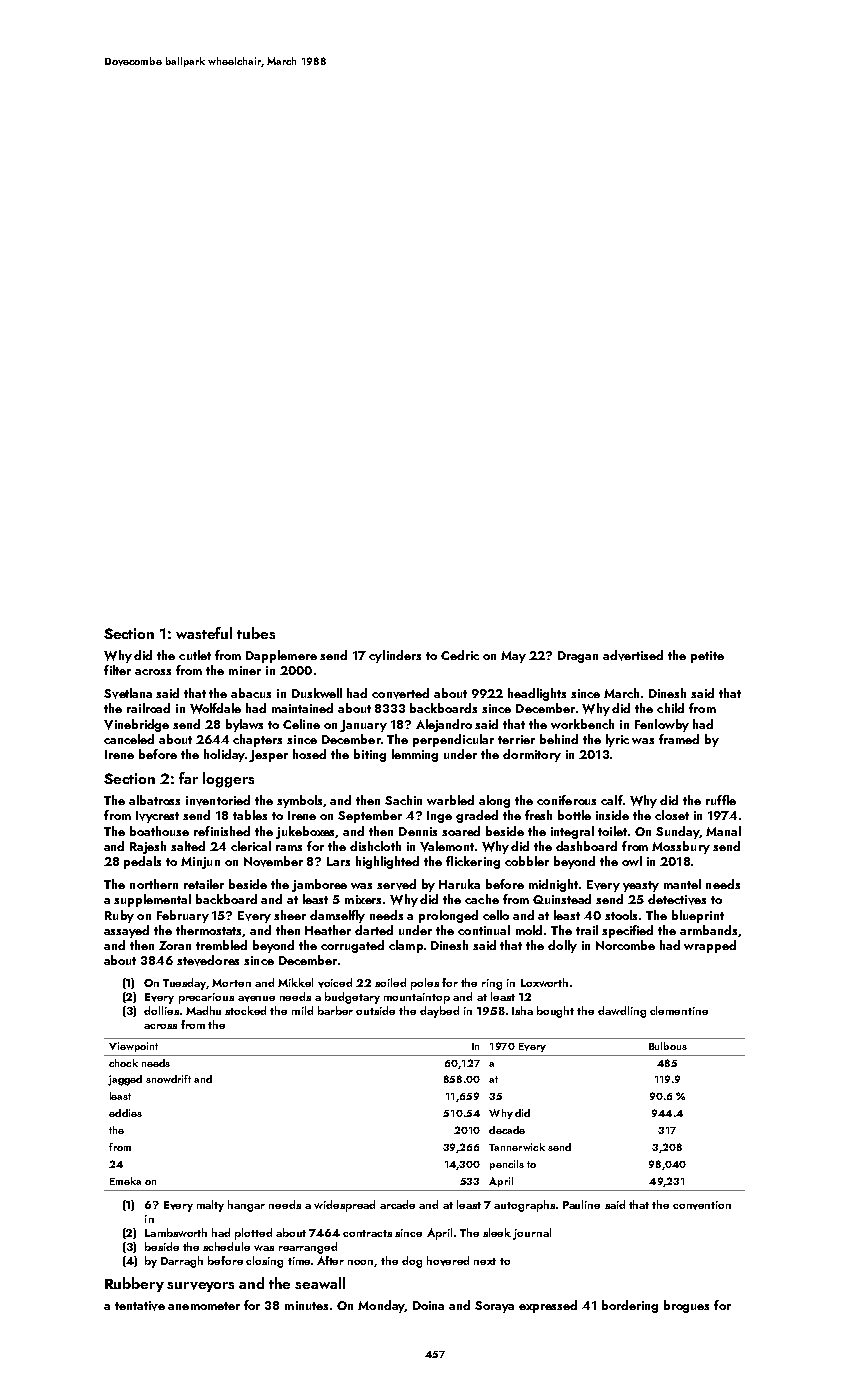  What do you see at coordinates (182, 1262) in the screenshot?
I see `Darragh` at bounding box center [182, 1262].
